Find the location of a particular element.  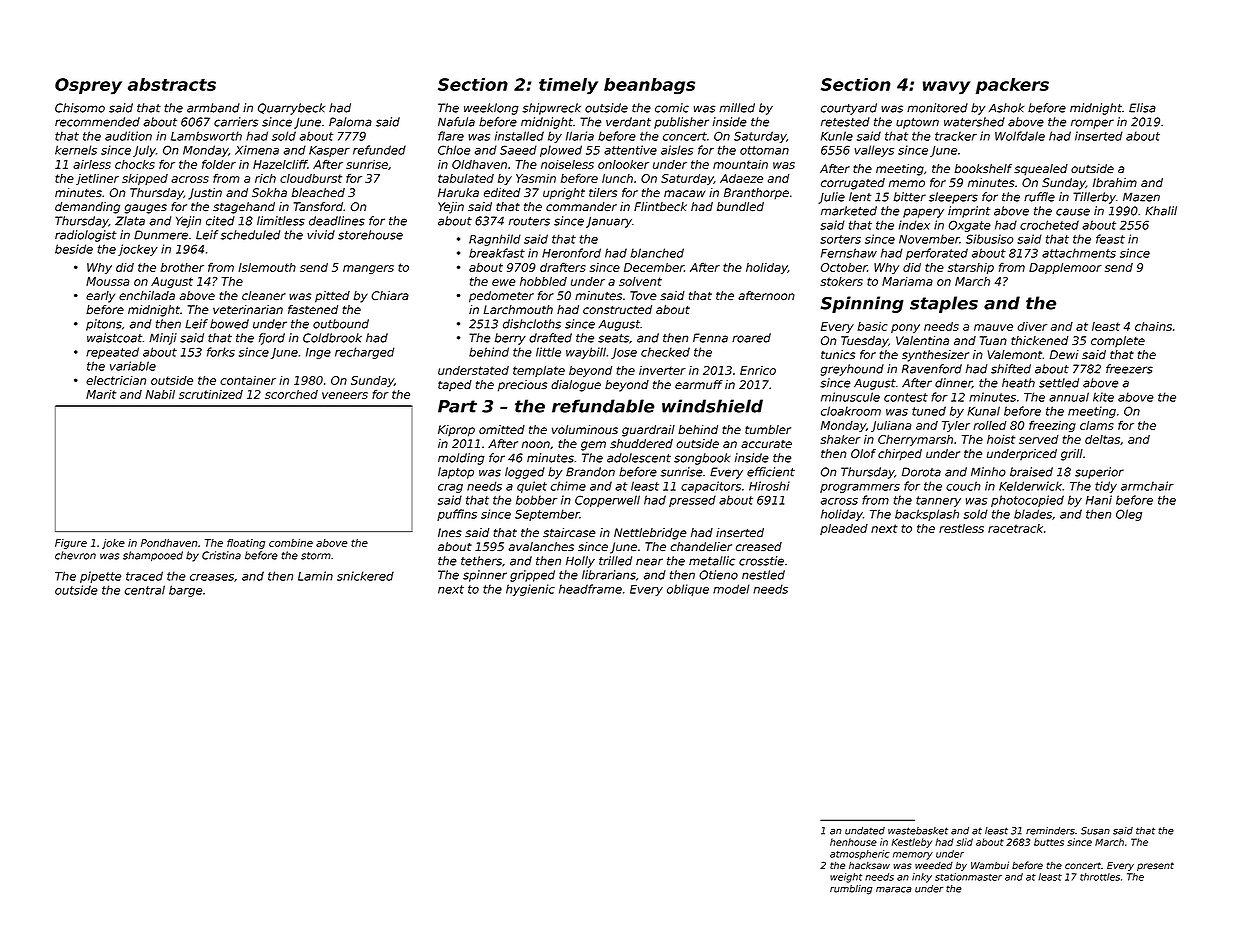

September is located at coordinates (547, 515).
